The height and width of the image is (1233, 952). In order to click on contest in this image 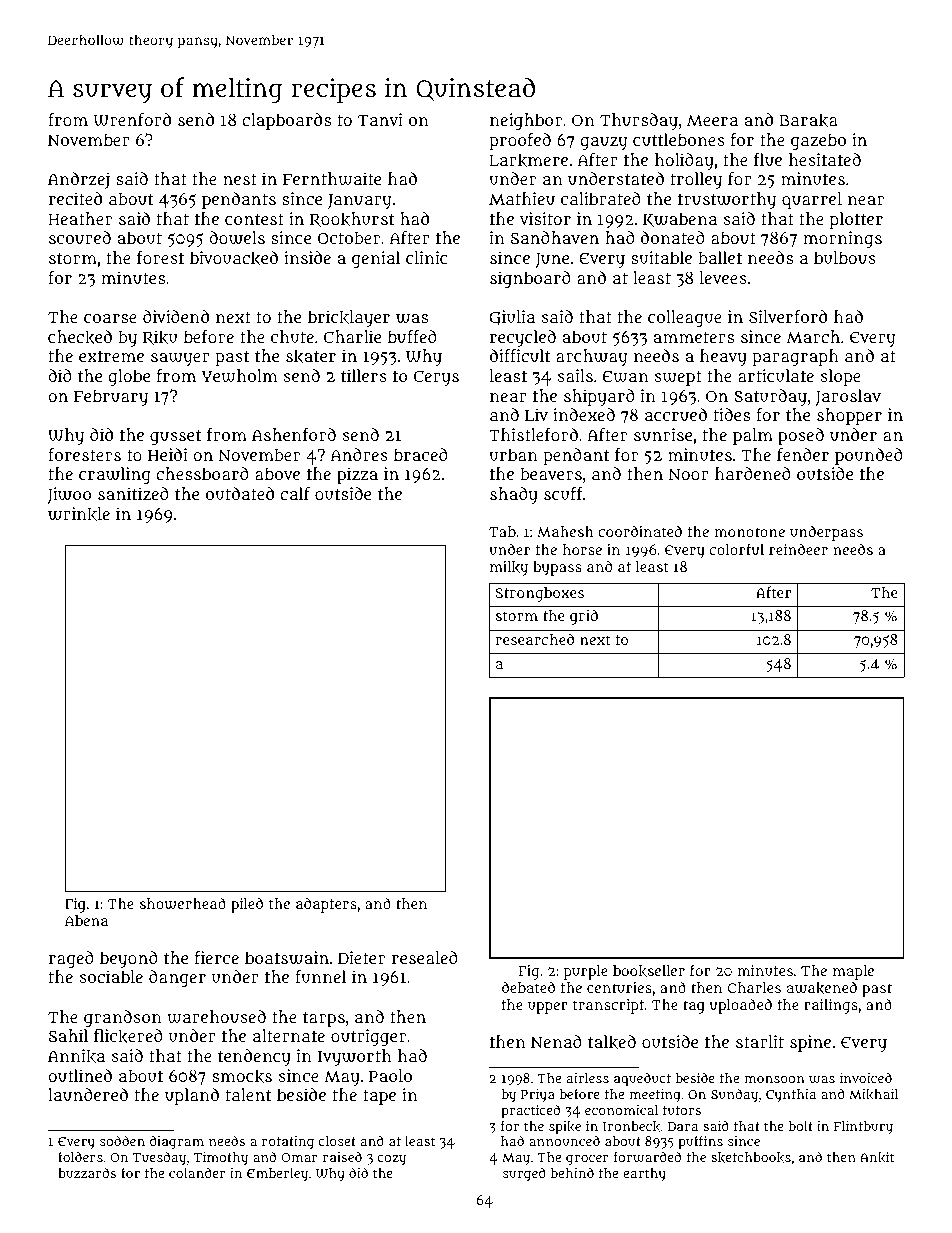, I will do `click(254, 219)`.
